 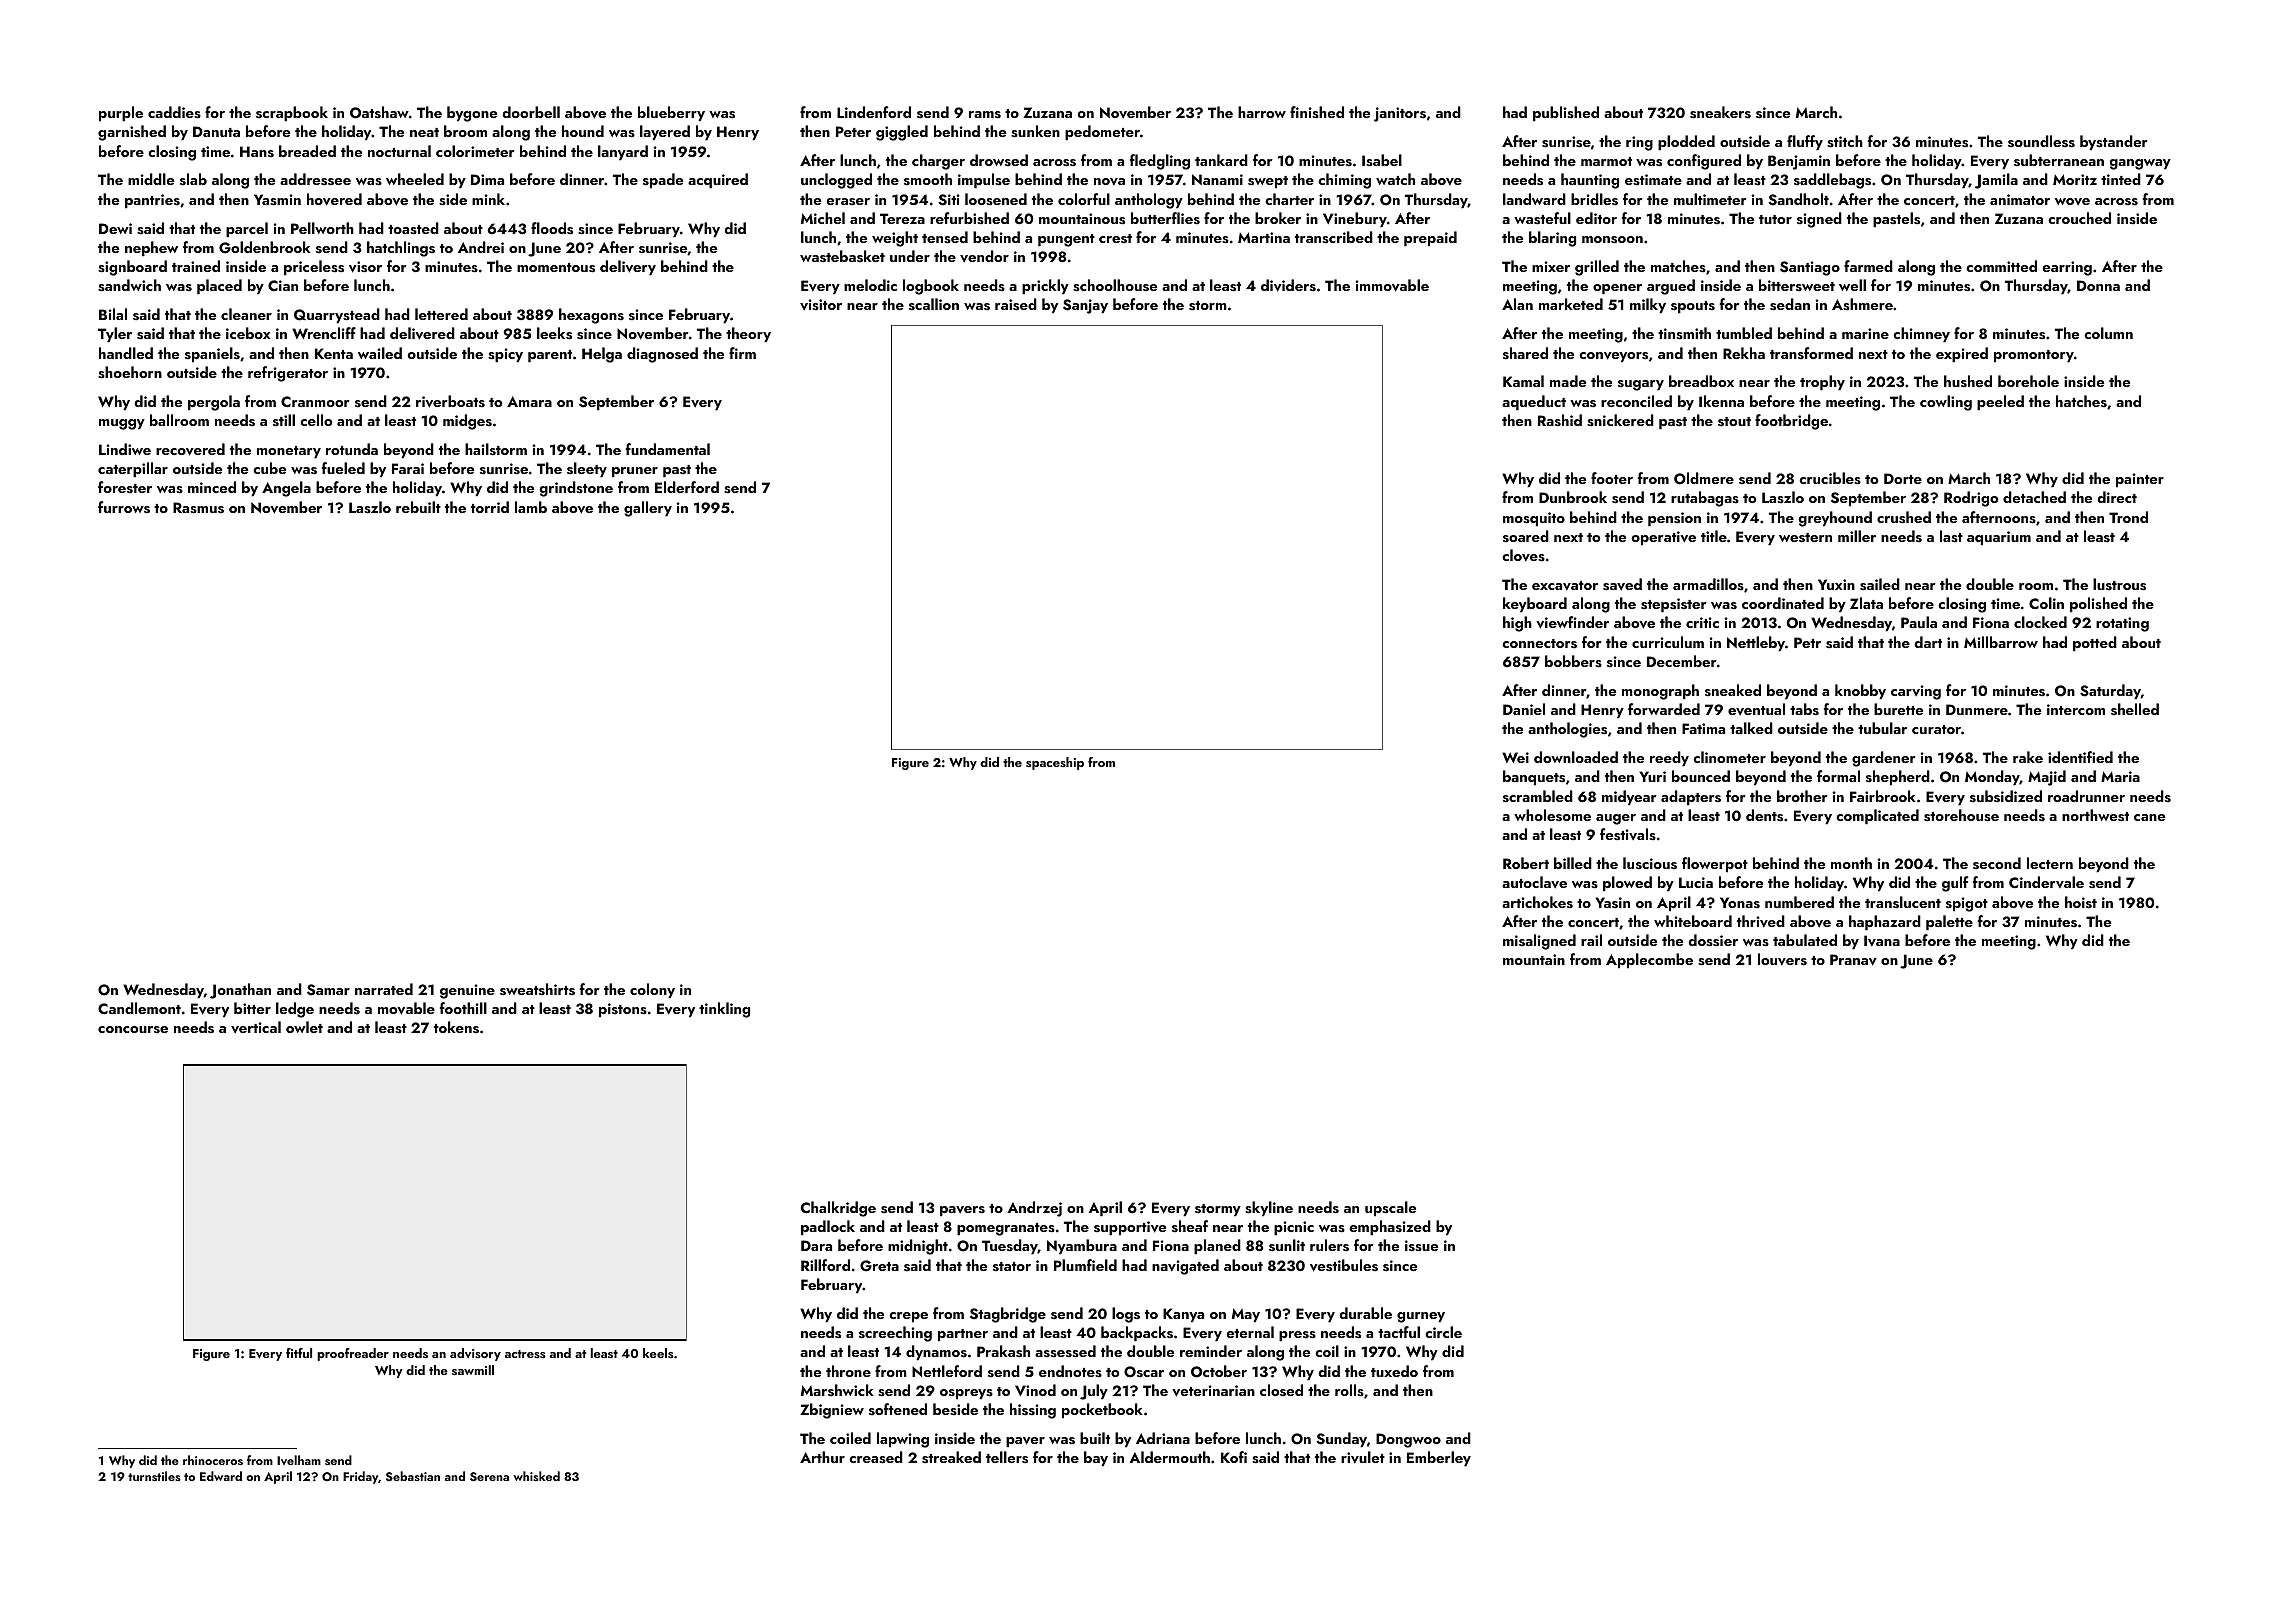 What do you see at coordinates (1539, 942) in the page?
I see `misaligned` at bounding box center [1539, 942].
